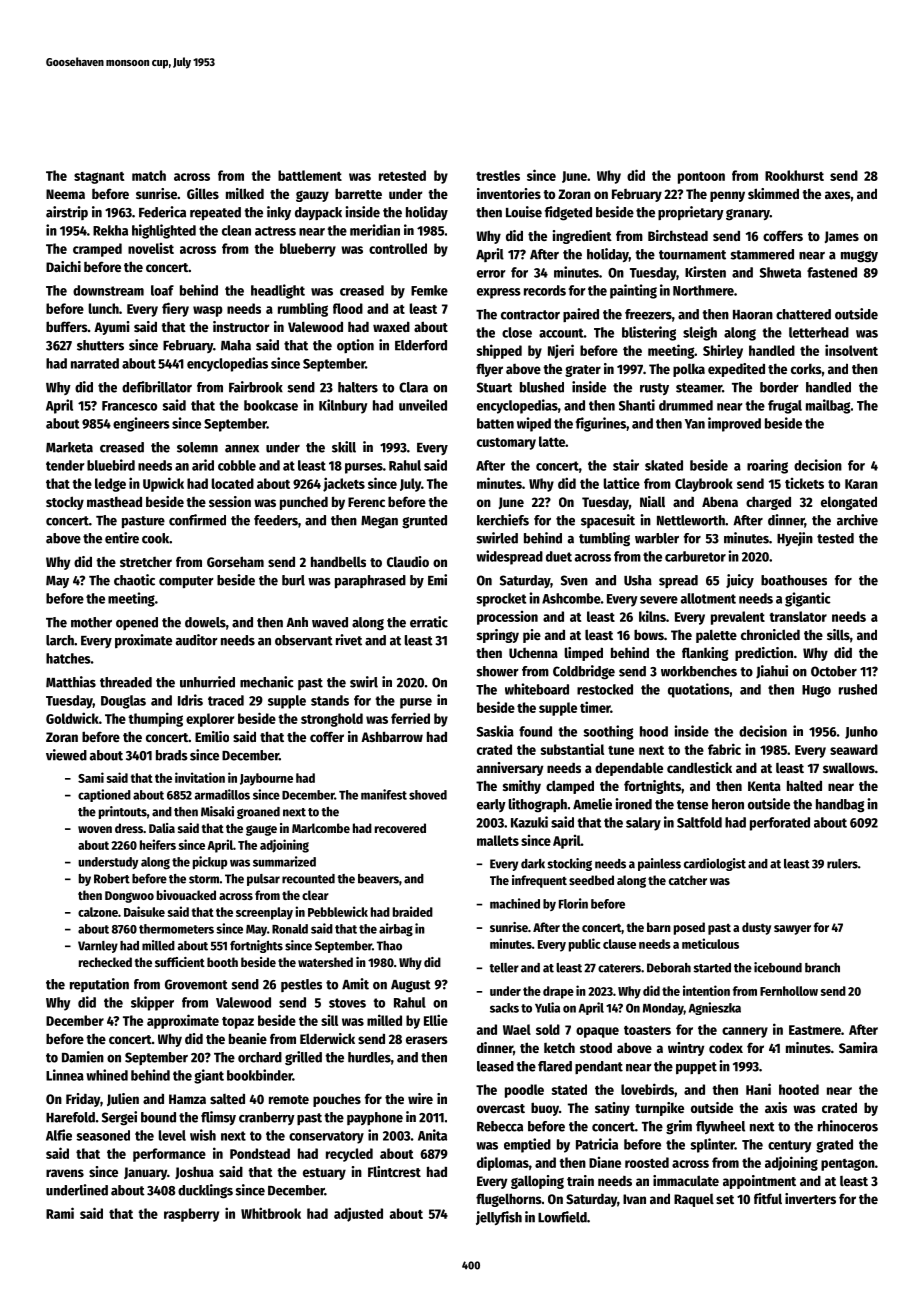 This screenshot has height=1308, width=924. Describe the element at coordinates (842, 864) in the screenshot. I see `rulers` at that location.
